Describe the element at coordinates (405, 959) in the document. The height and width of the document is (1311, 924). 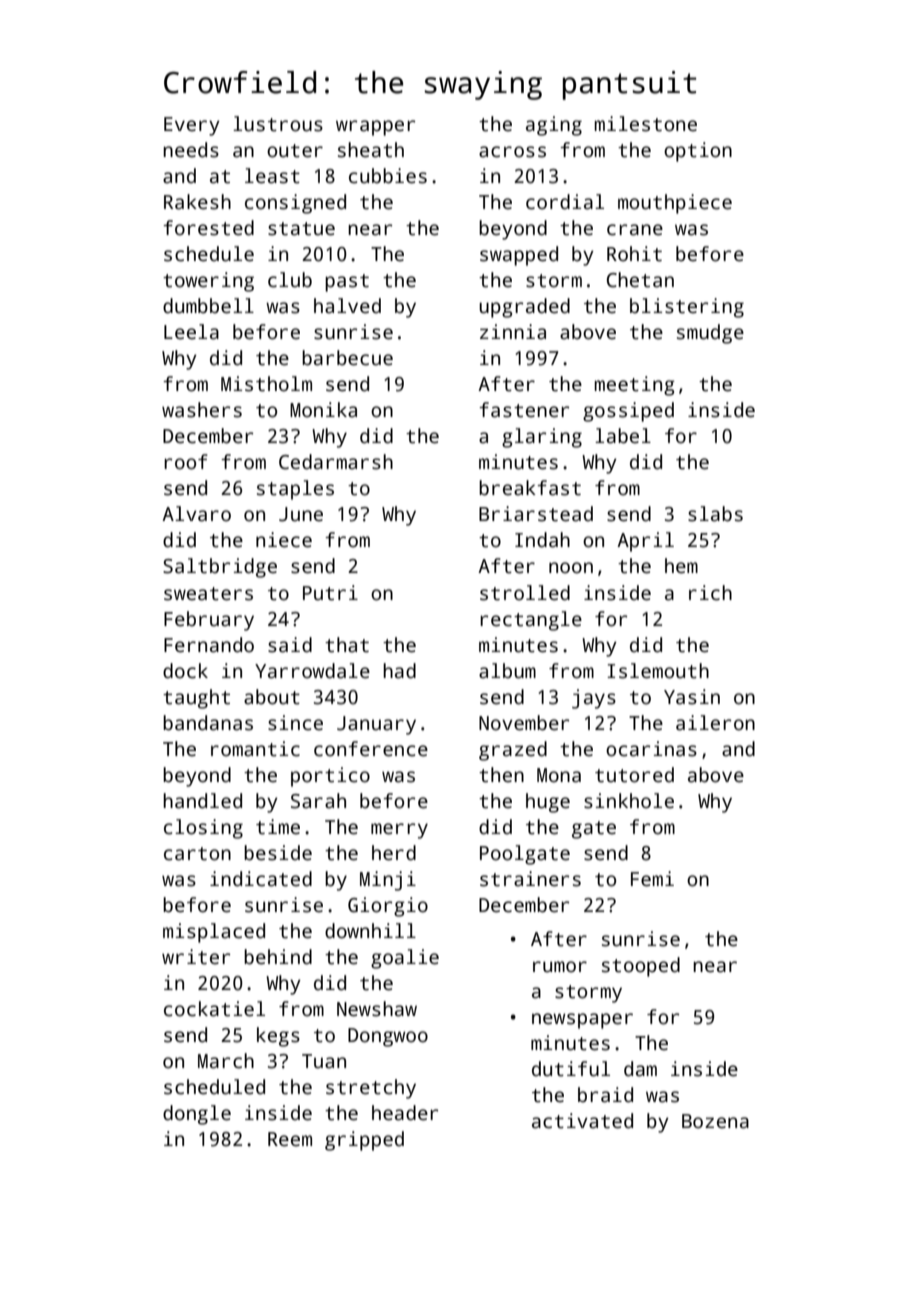
I see `goalie` at that location.
